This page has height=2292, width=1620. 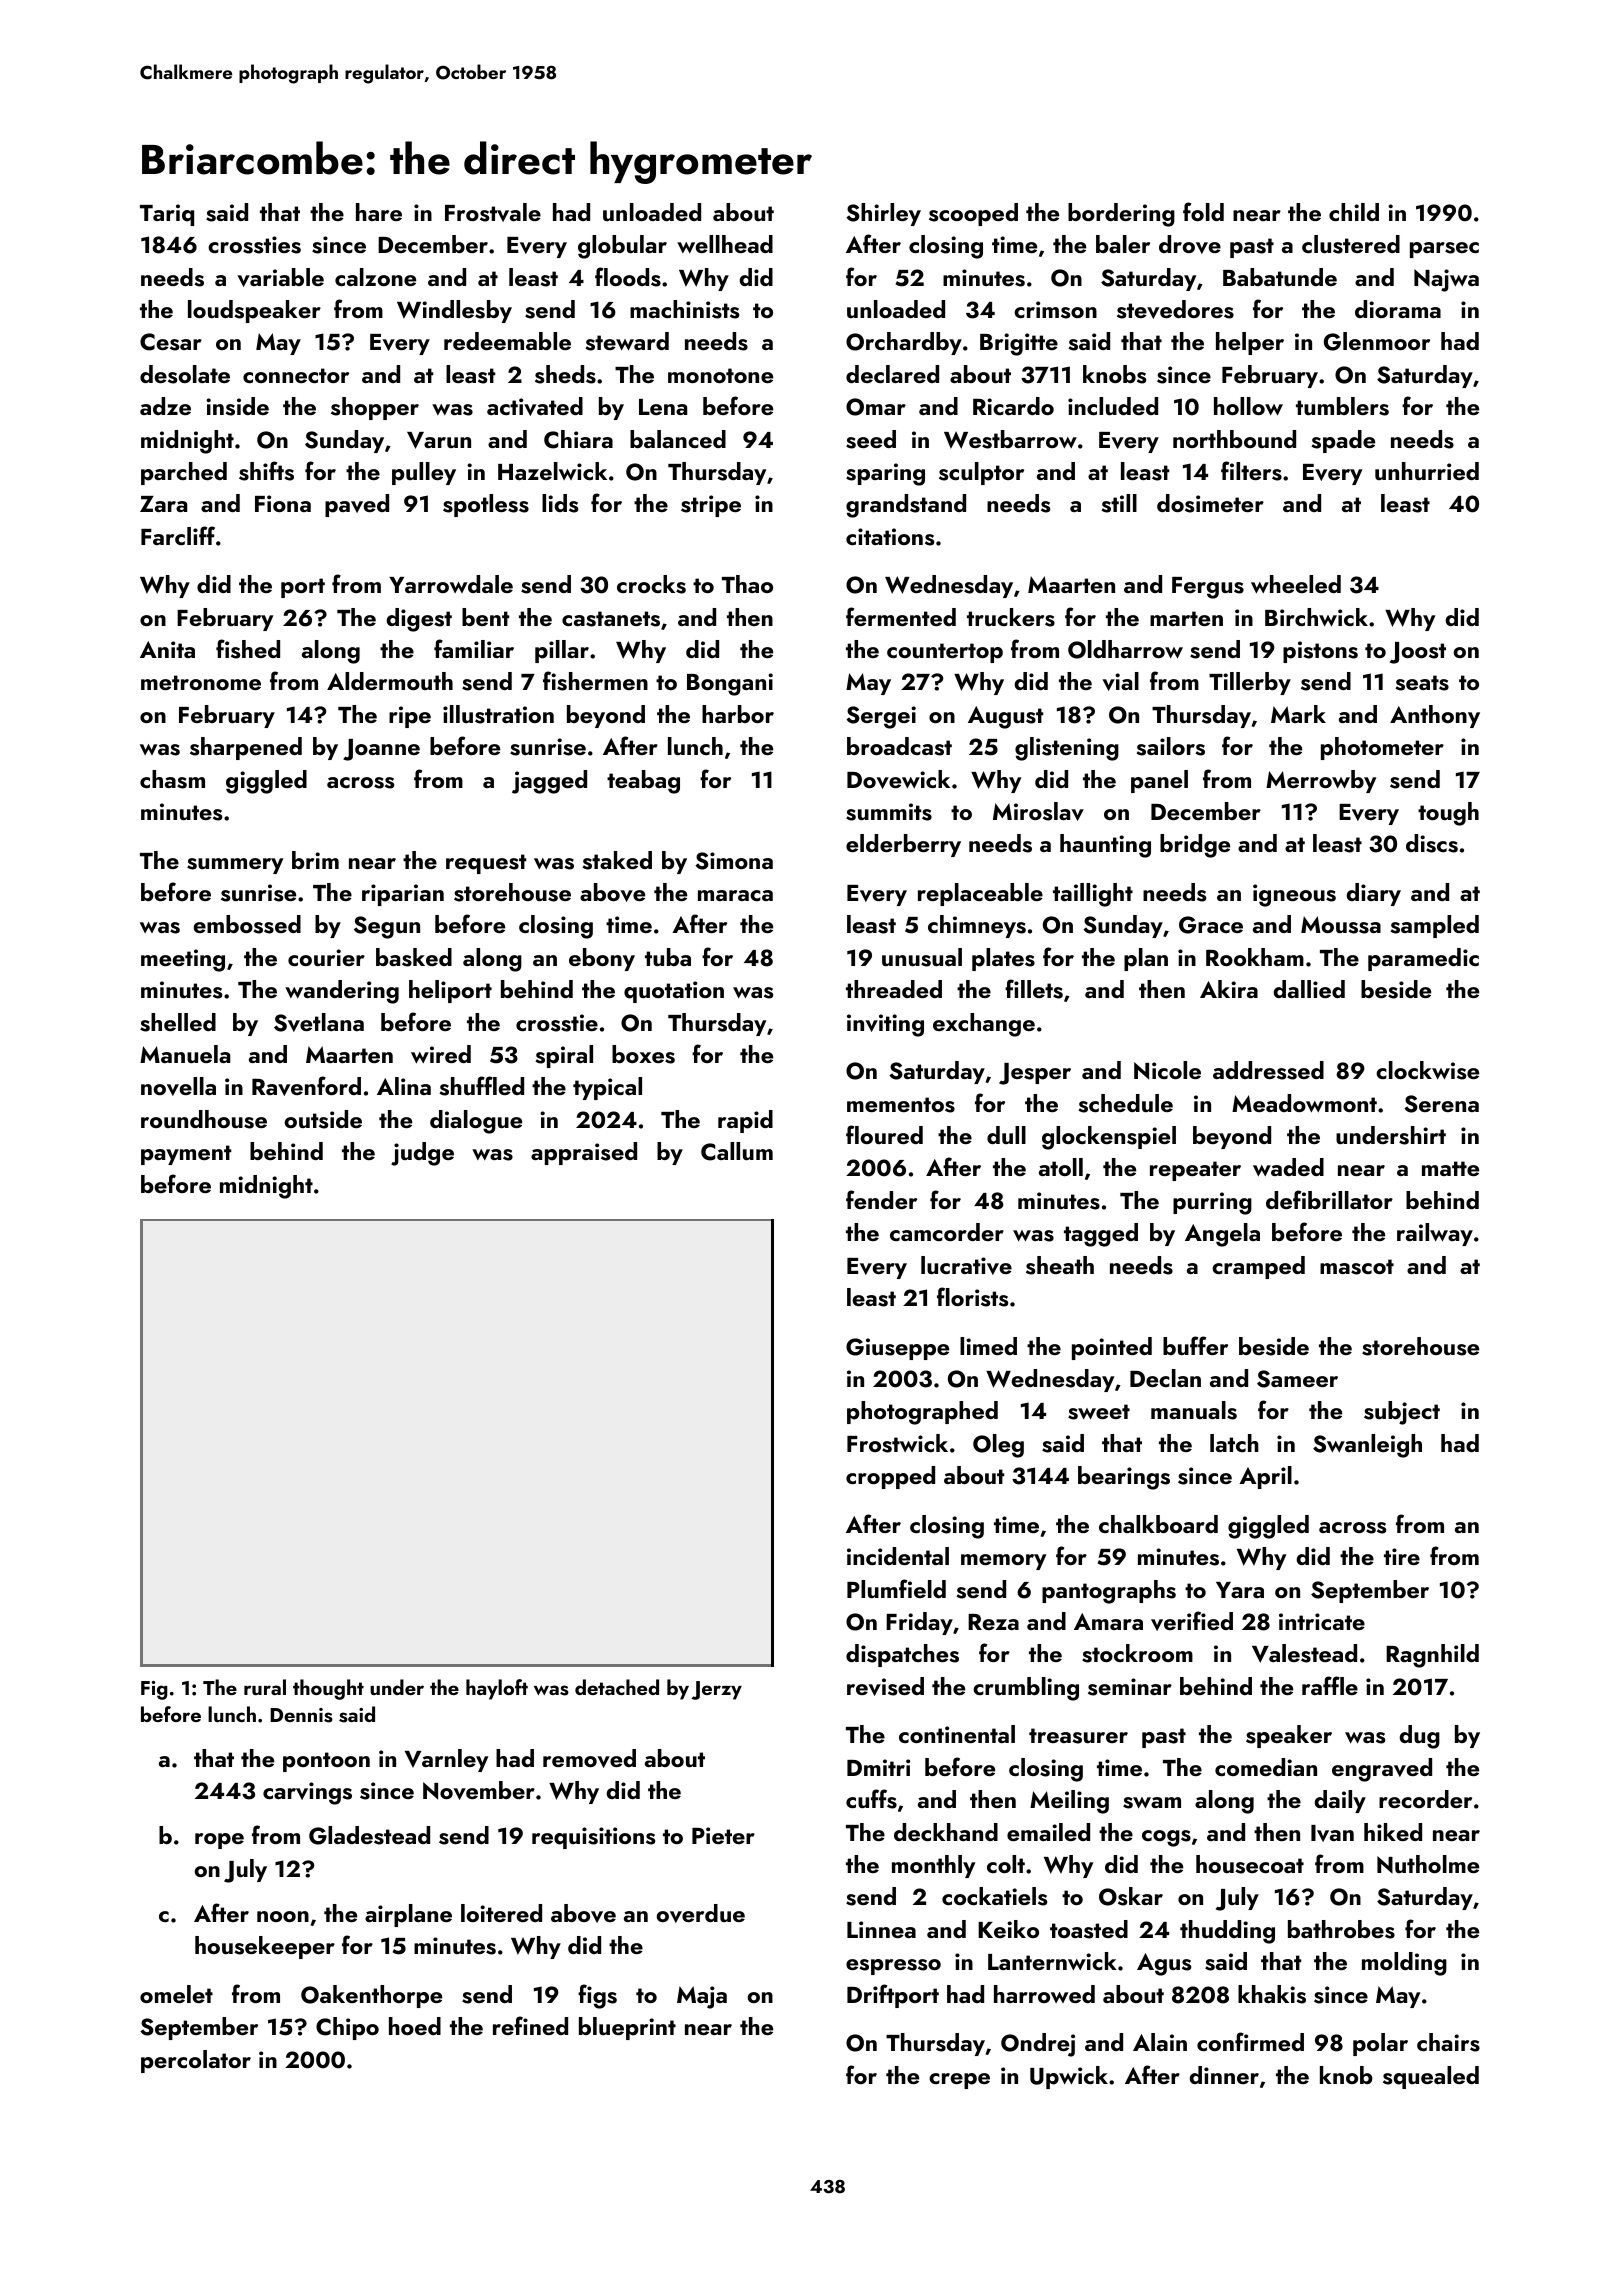 I want to click on unusual, so click(x=922, y=957).
